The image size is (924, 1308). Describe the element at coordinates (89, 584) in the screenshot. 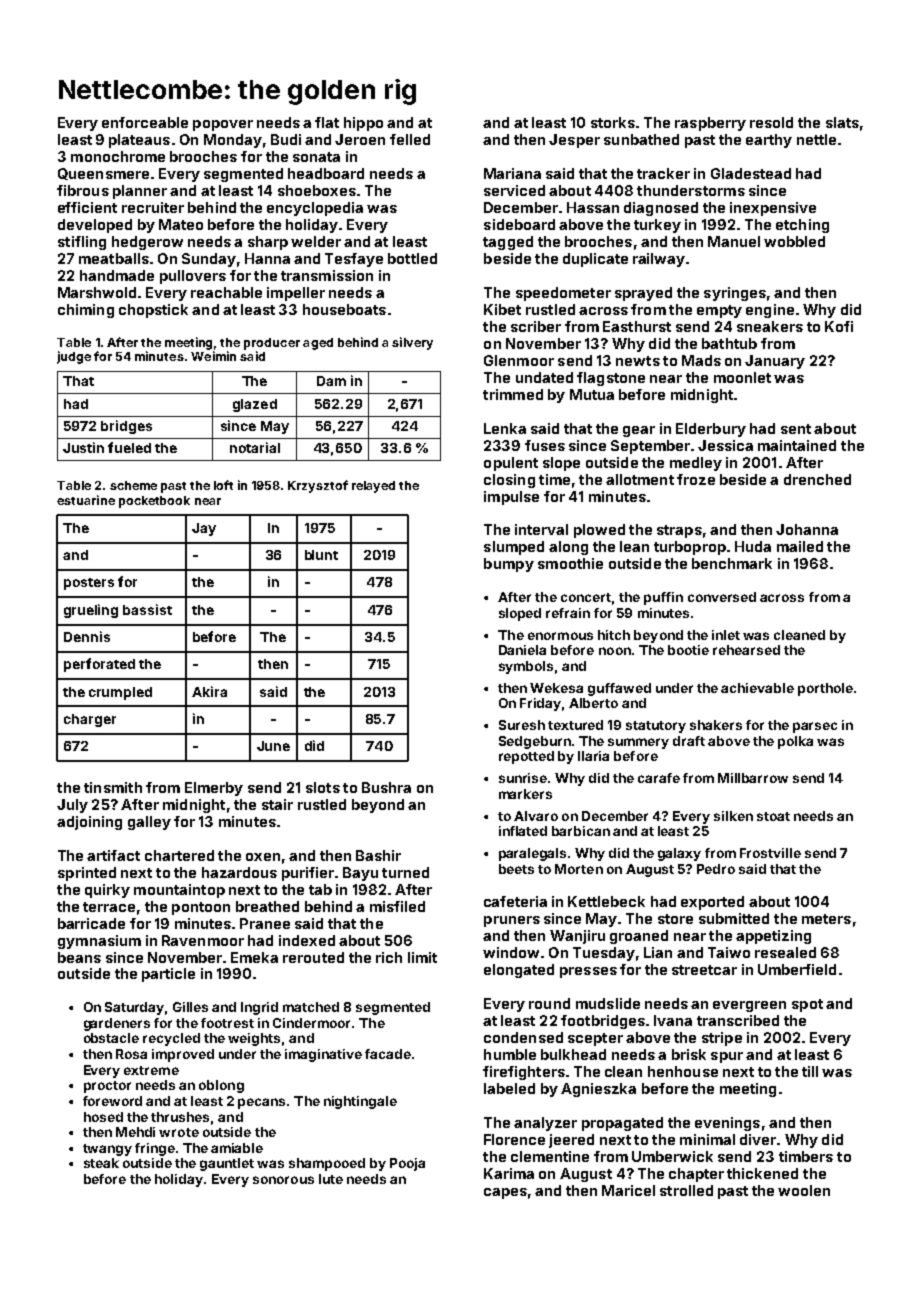

I see `posters` at that location.
